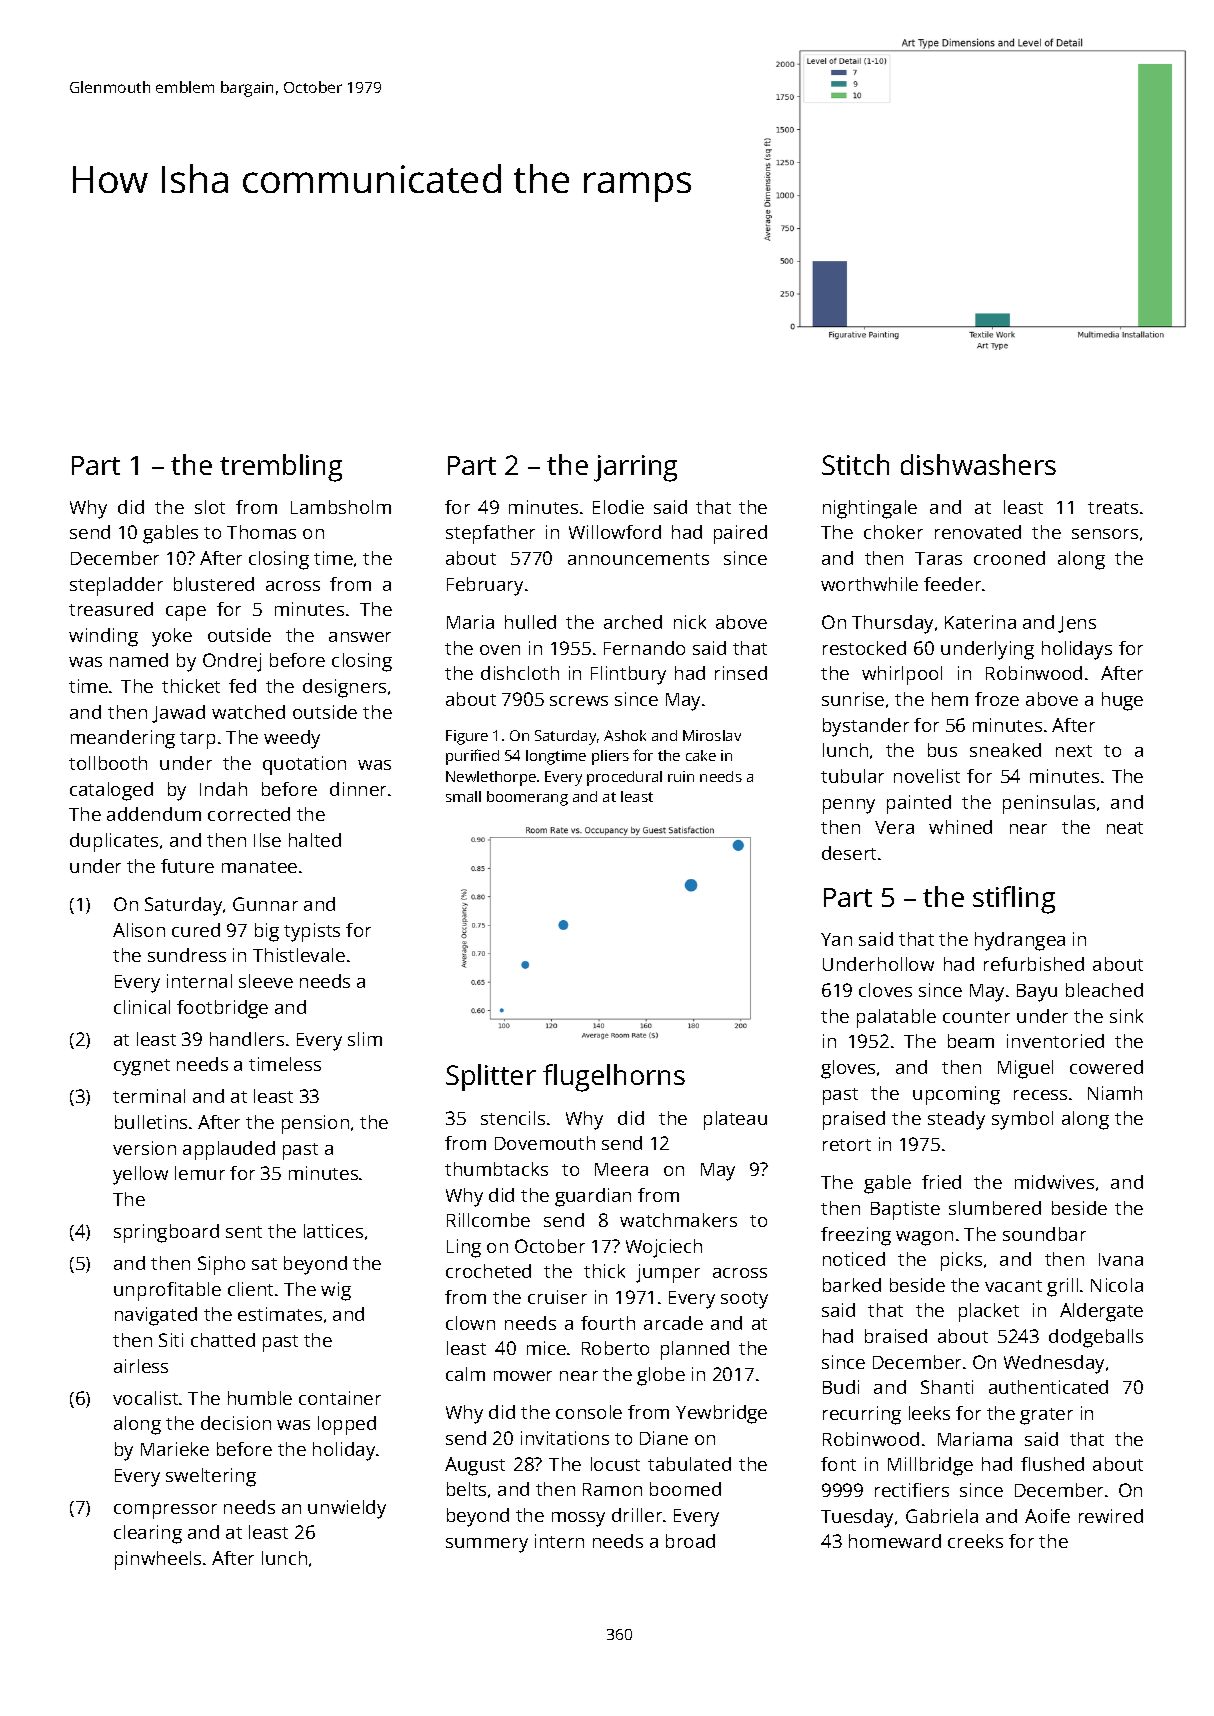 The height and width of the page is (1716, 1214). What do you see at coordinates (312, 932) in the page?
I see `typists` at bounding box center [312, 932].
